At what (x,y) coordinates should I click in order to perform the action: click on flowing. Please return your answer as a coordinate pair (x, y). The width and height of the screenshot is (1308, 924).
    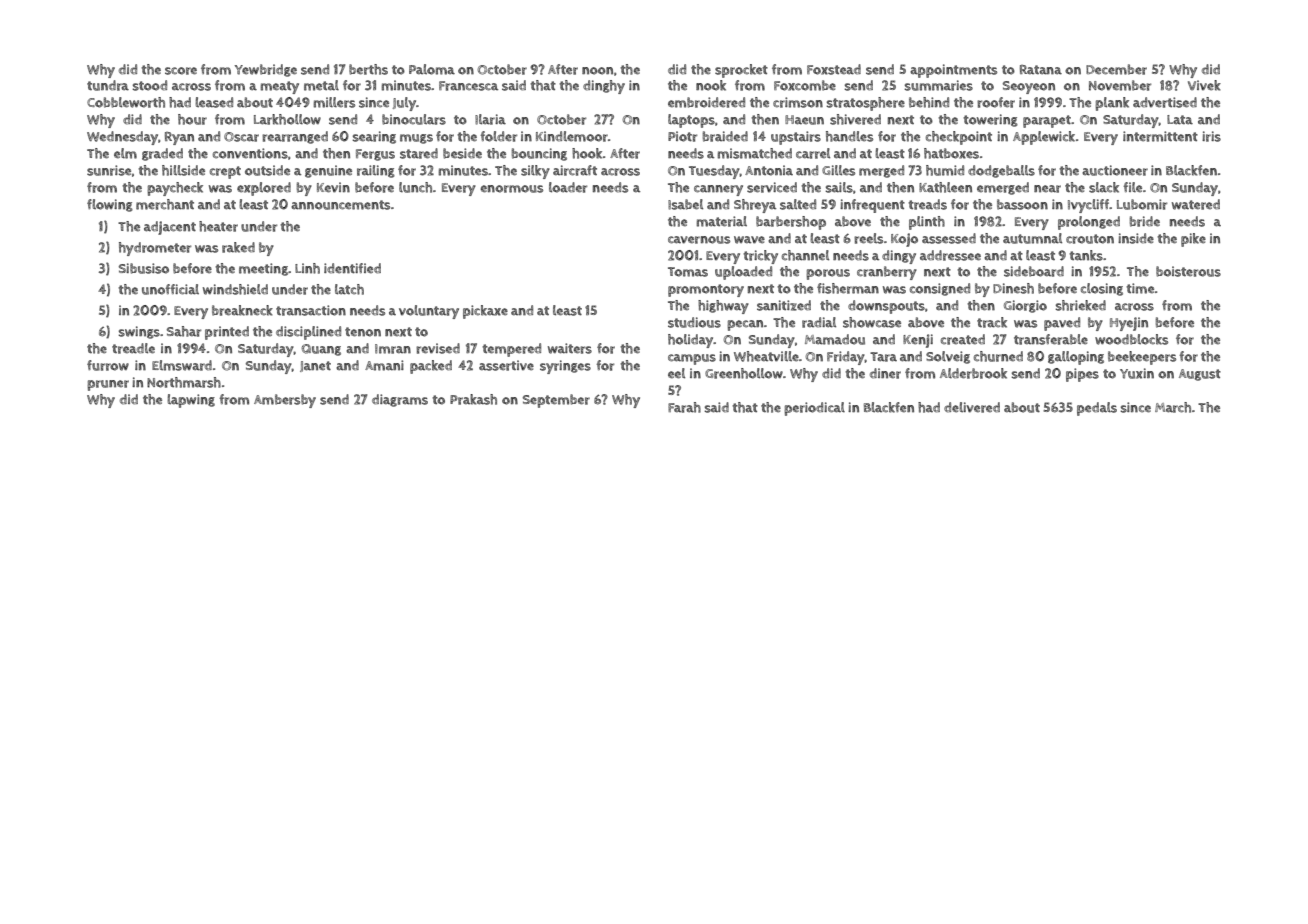
    Looking at the image, I should click on (110, 205).
